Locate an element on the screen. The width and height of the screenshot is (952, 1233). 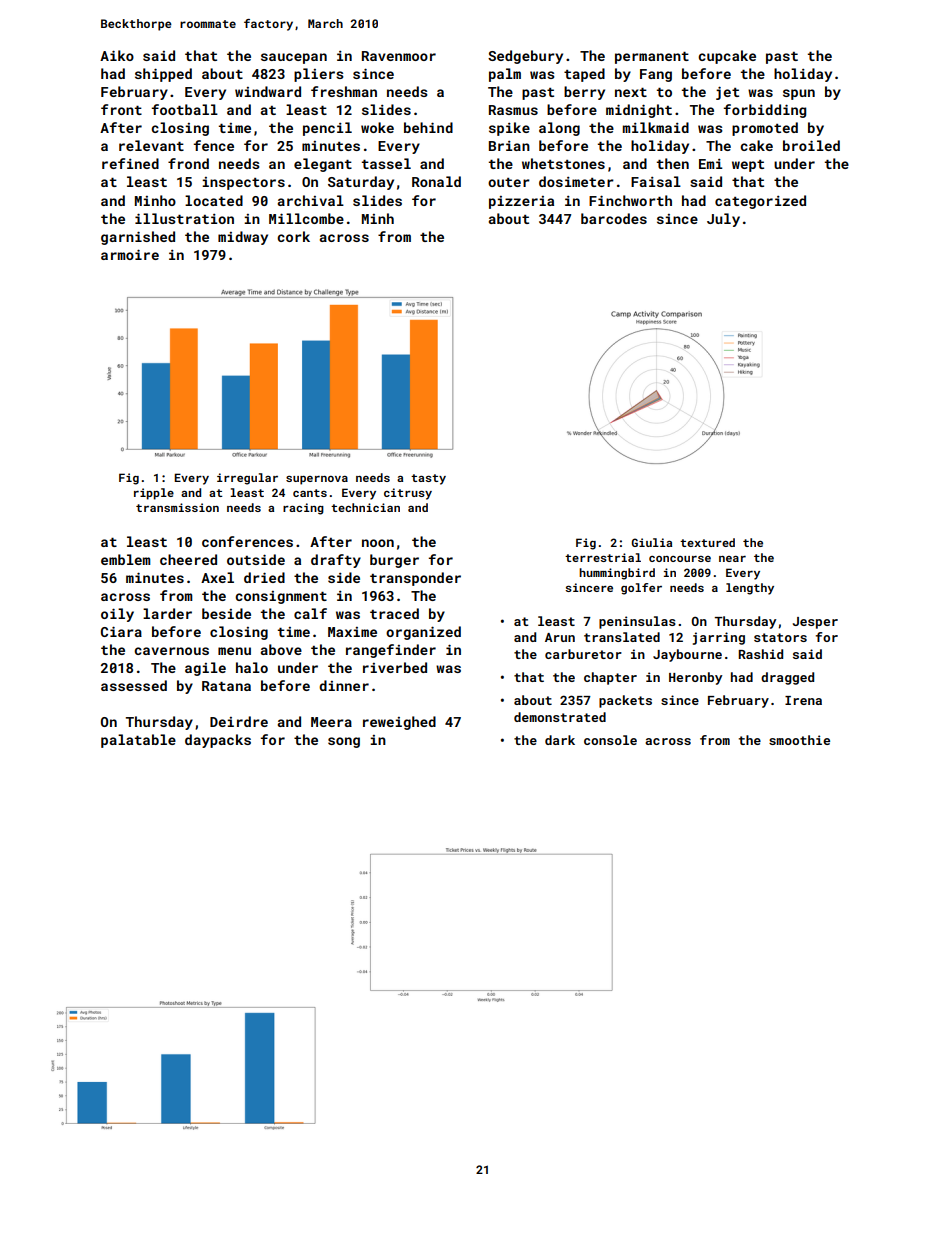
near is located at coordinates (732, 559).
